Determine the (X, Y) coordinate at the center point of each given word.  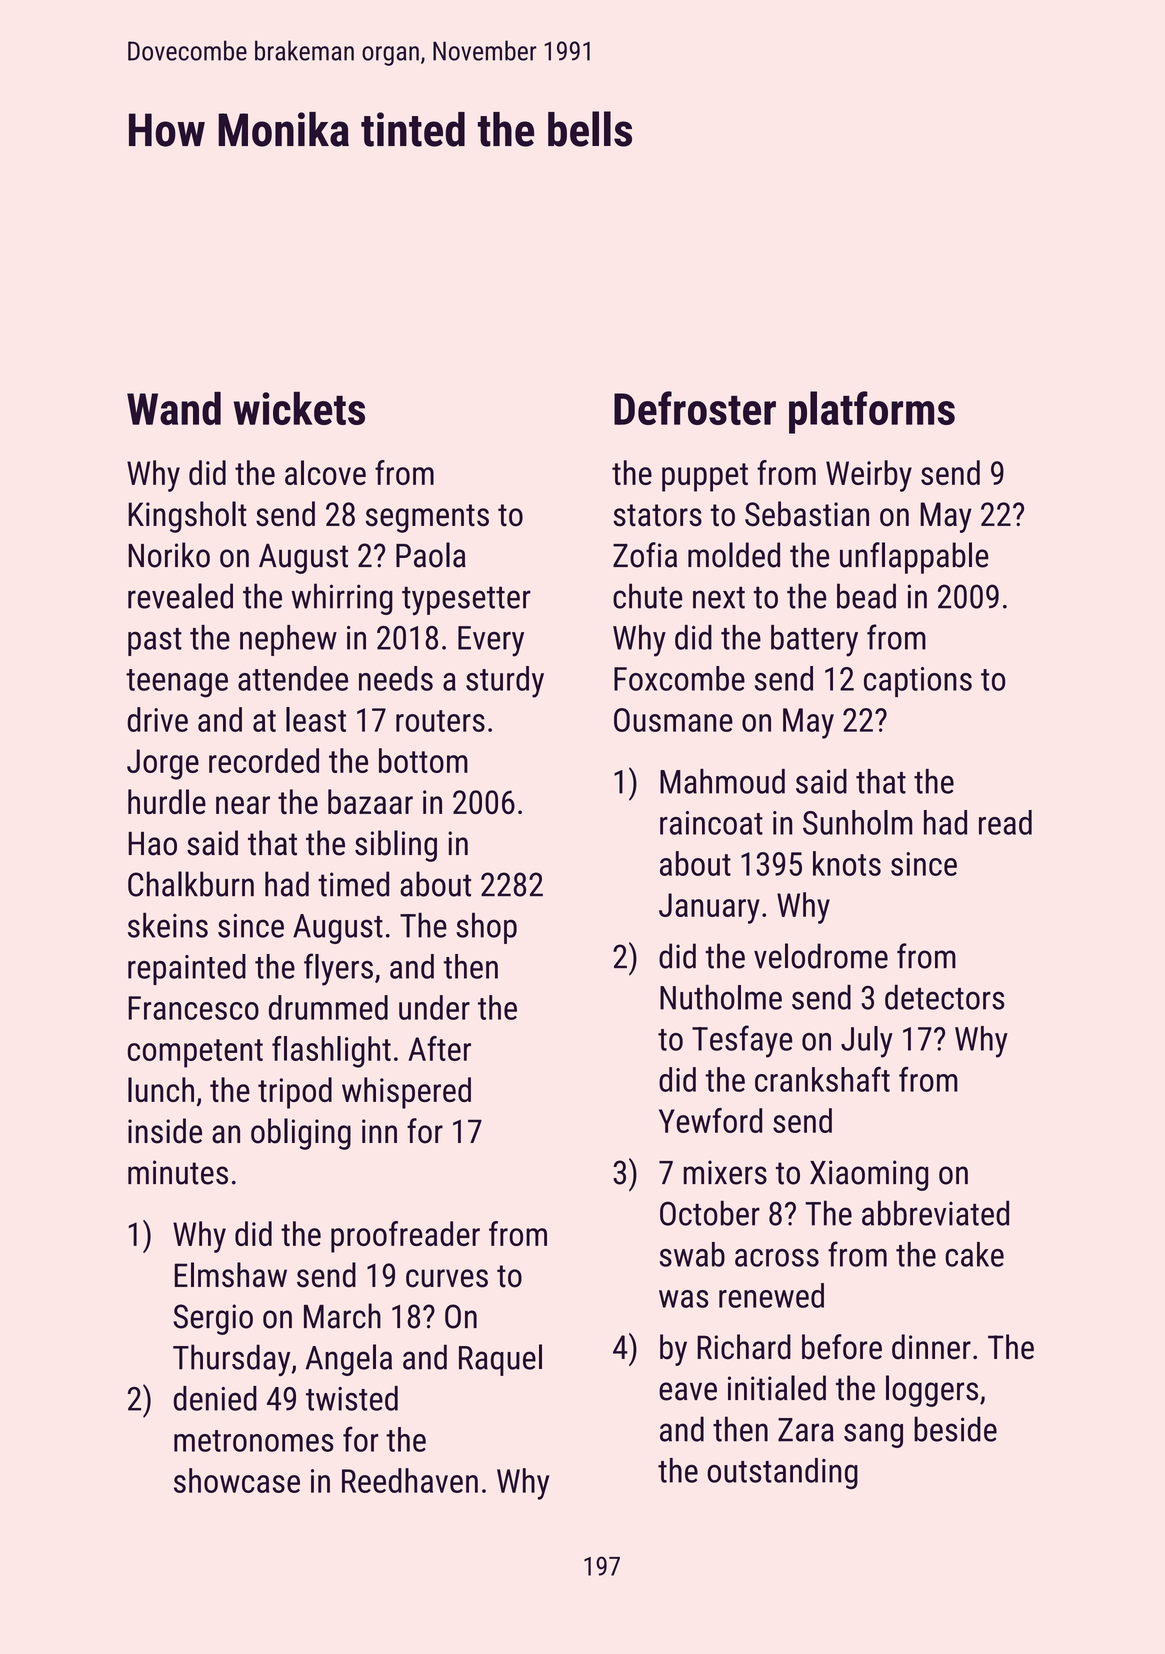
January (709, 908)
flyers (338, 969)
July (867, 1042)
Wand (174, 408)
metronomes (254, 1441)
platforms (872, 412)
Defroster (695, 408)
